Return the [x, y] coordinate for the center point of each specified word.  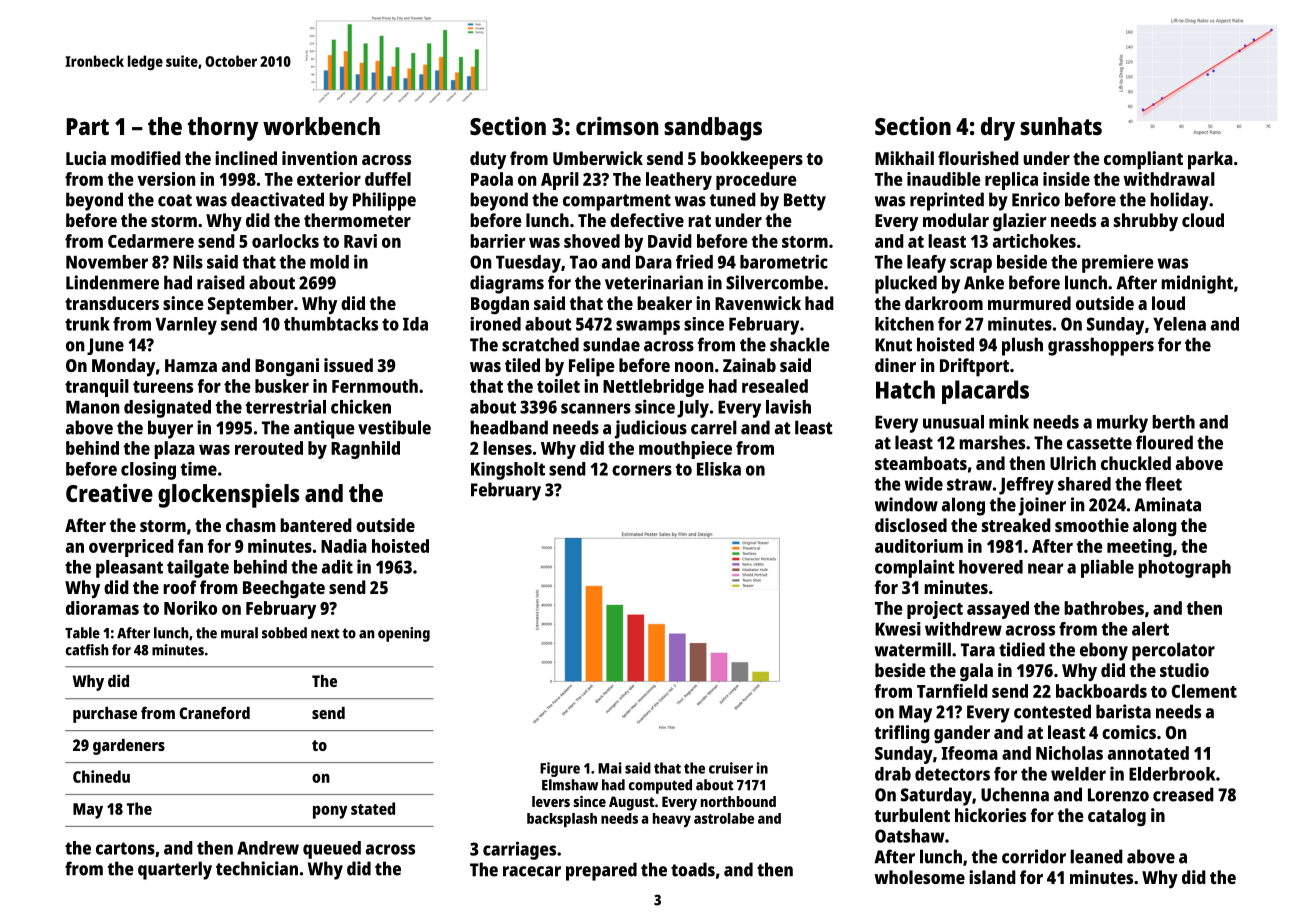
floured [1164, 442]
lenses [507, 448]
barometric [784, 261]
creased [1183, 794]
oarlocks [285, 241]
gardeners [129, 747]
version [166, 179]
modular [956, 220]
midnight [1197, 284]
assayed [998, 610]
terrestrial [285, 406]
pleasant [129, 569]
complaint [915, 568]
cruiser [731, 768]
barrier [497, 241]
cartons [125, 848]
